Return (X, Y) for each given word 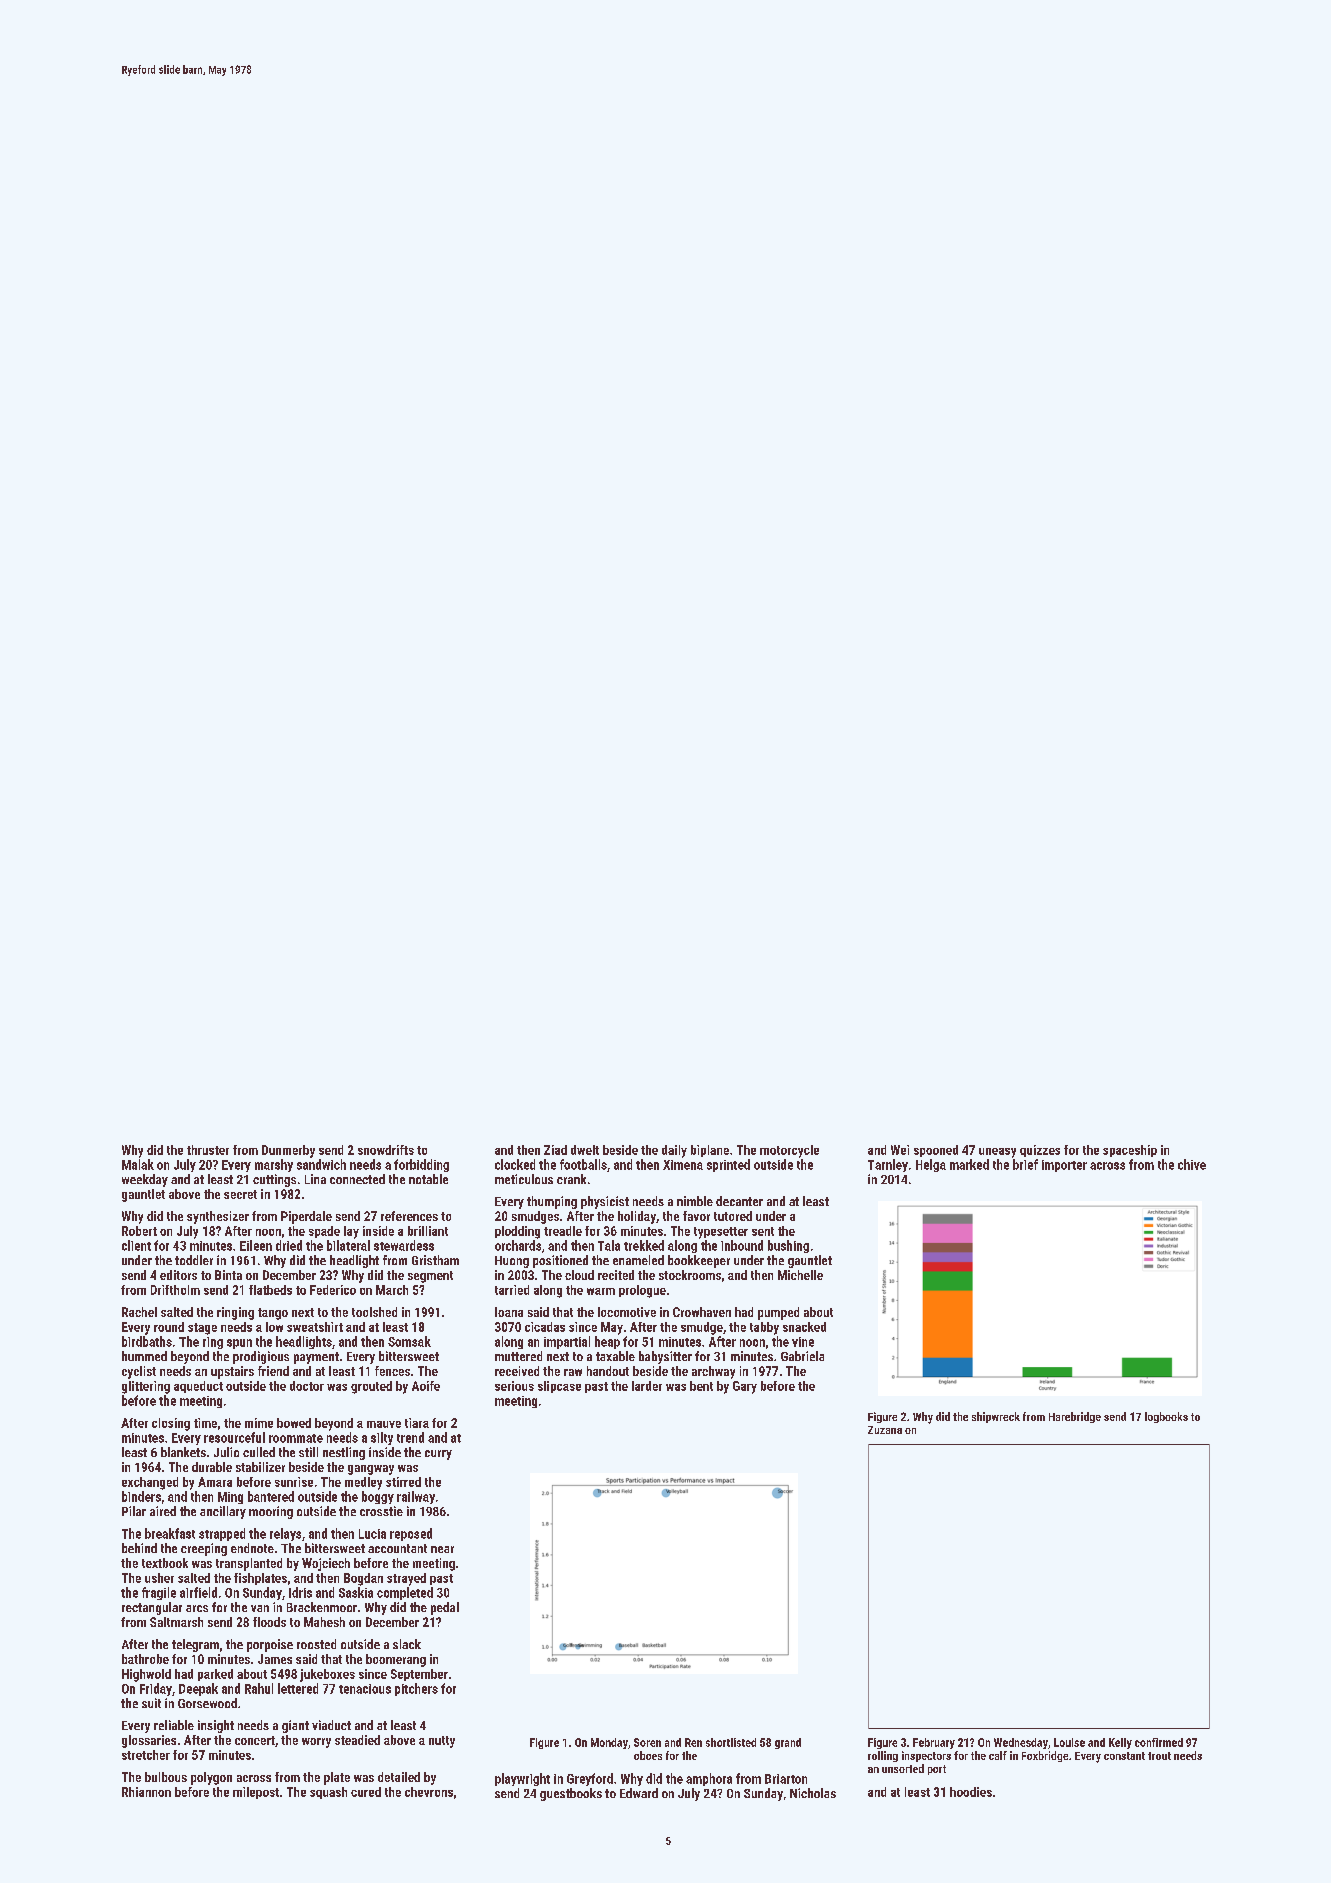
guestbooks (571, 1794)
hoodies (971, 1792)
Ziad (555, 1150)
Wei (900, 1150)
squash (328, 1793)
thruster (208, 1150)
